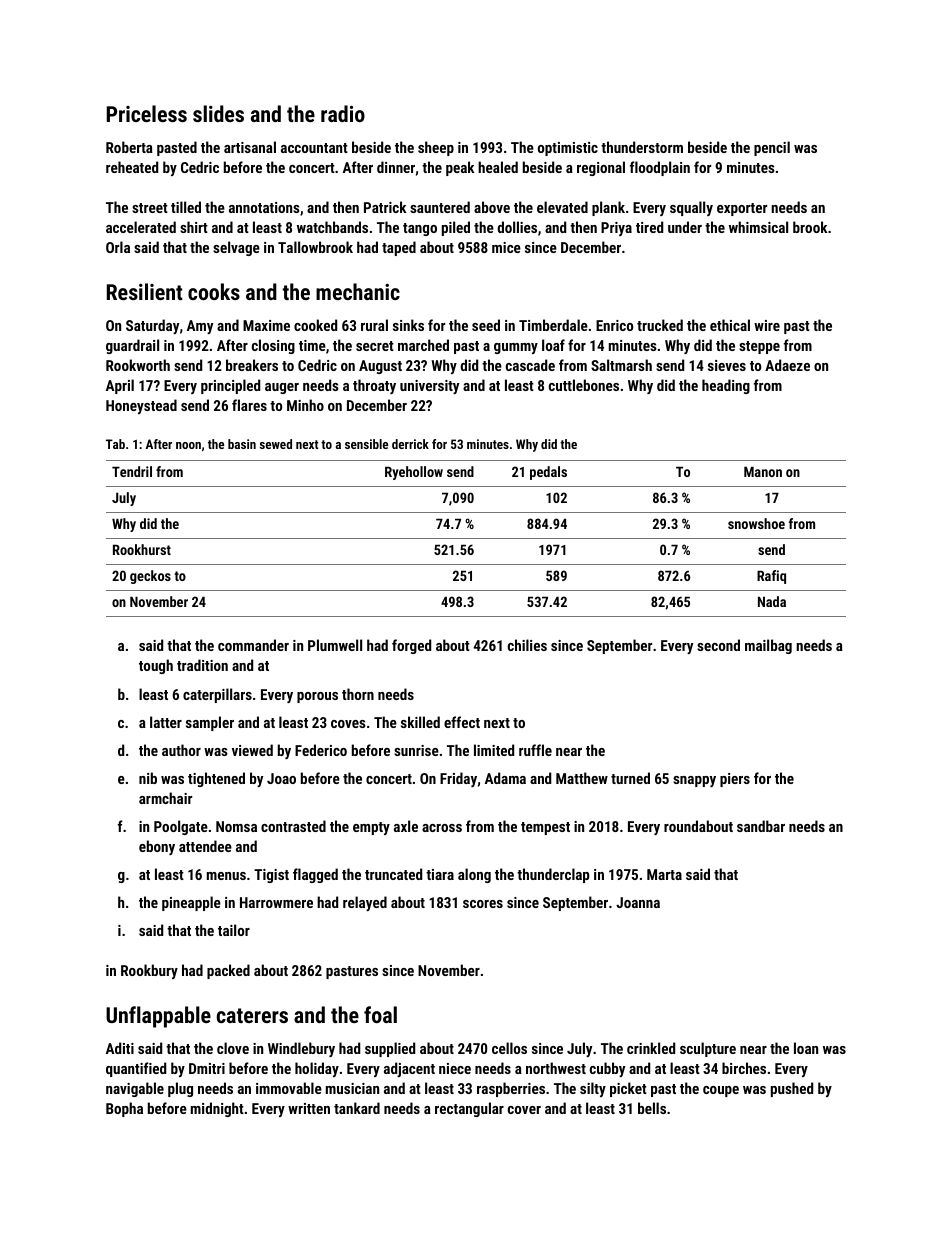  What do you see at coordinates (217, 1109) in the screenshot?
I see `midnight` at bounding box center [217, 1109].
